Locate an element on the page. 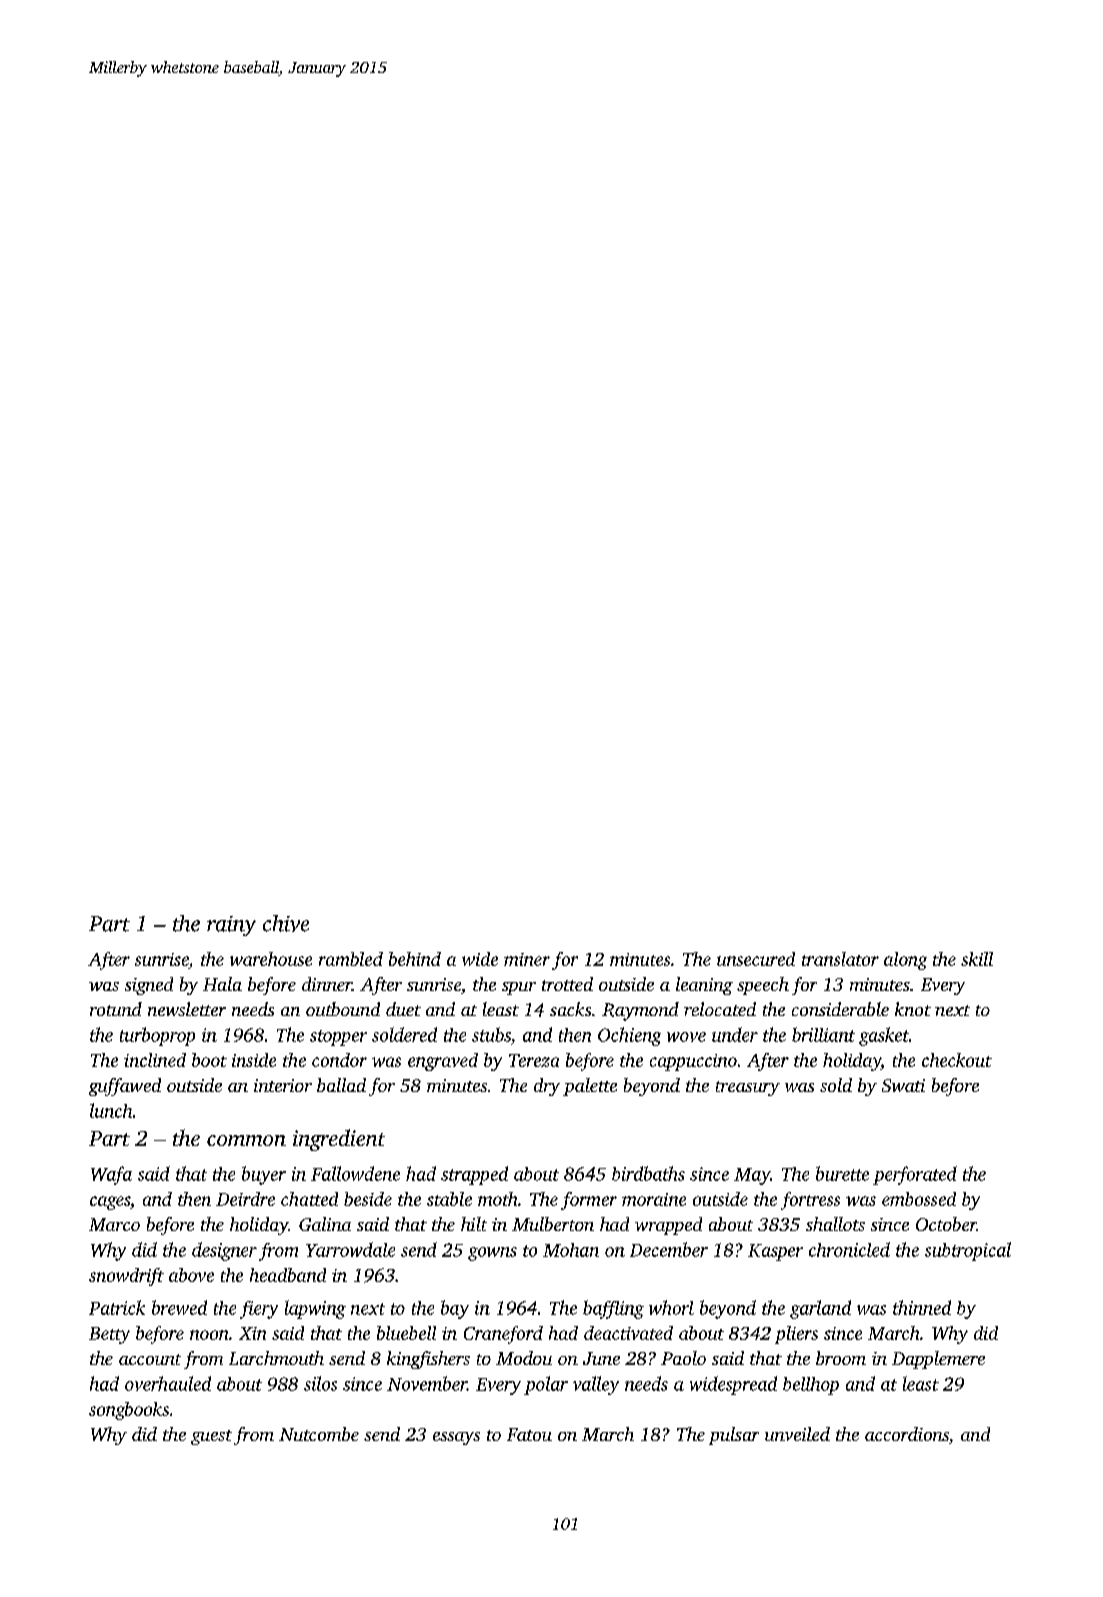 This page has height=1597, width=1103. unsecured is located at coordinates (756, 959).
